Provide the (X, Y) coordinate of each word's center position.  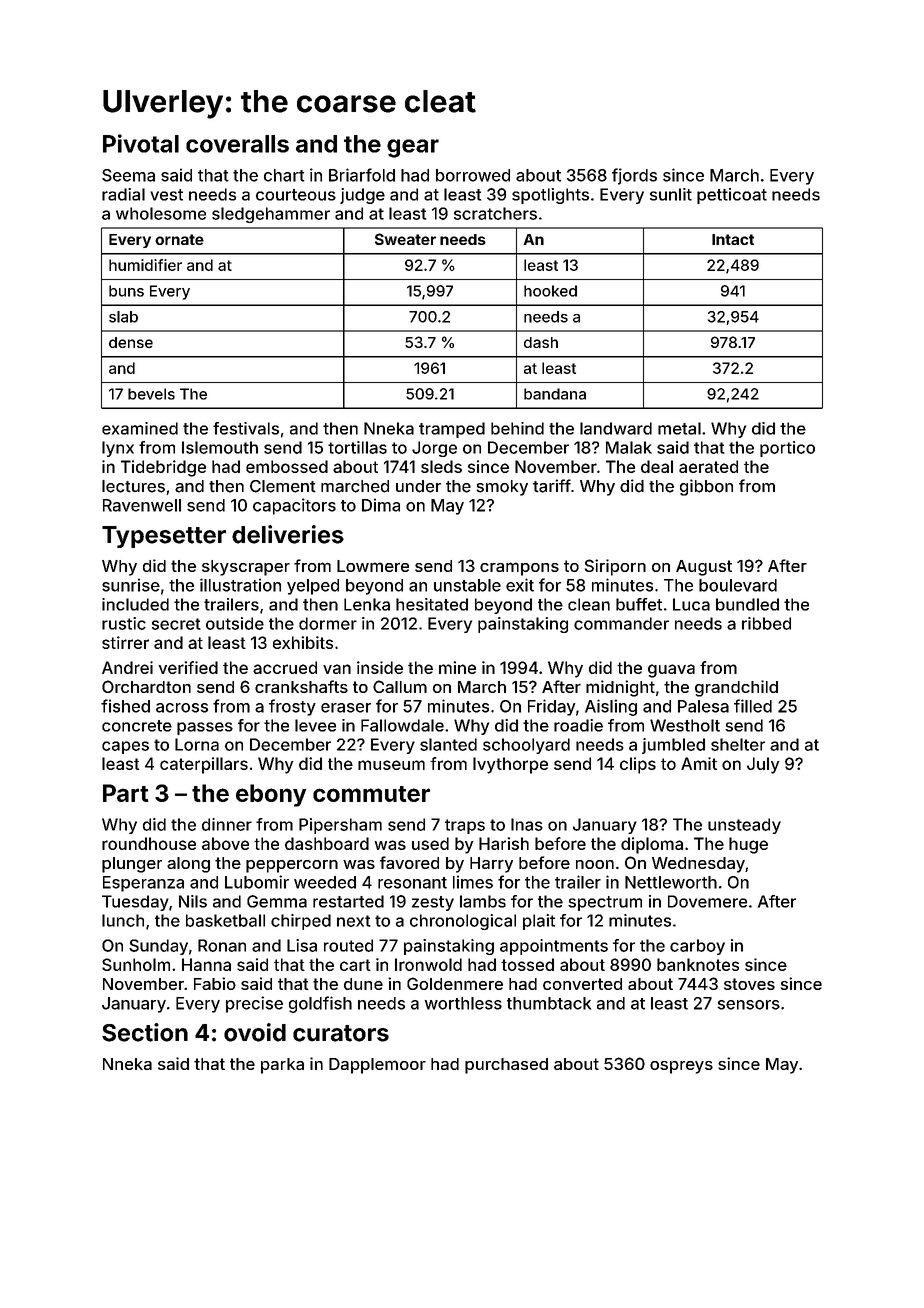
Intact (733, 239)
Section (145, 1032)
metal (679, 428)
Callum (400, 686)
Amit (699, 763)
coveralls (237, 144)
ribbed (766, 623)
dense (131, 342)
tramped (452, 430)
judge (362, 196)
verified (188, 667)
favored (409, 862)
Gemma (277, 901)
